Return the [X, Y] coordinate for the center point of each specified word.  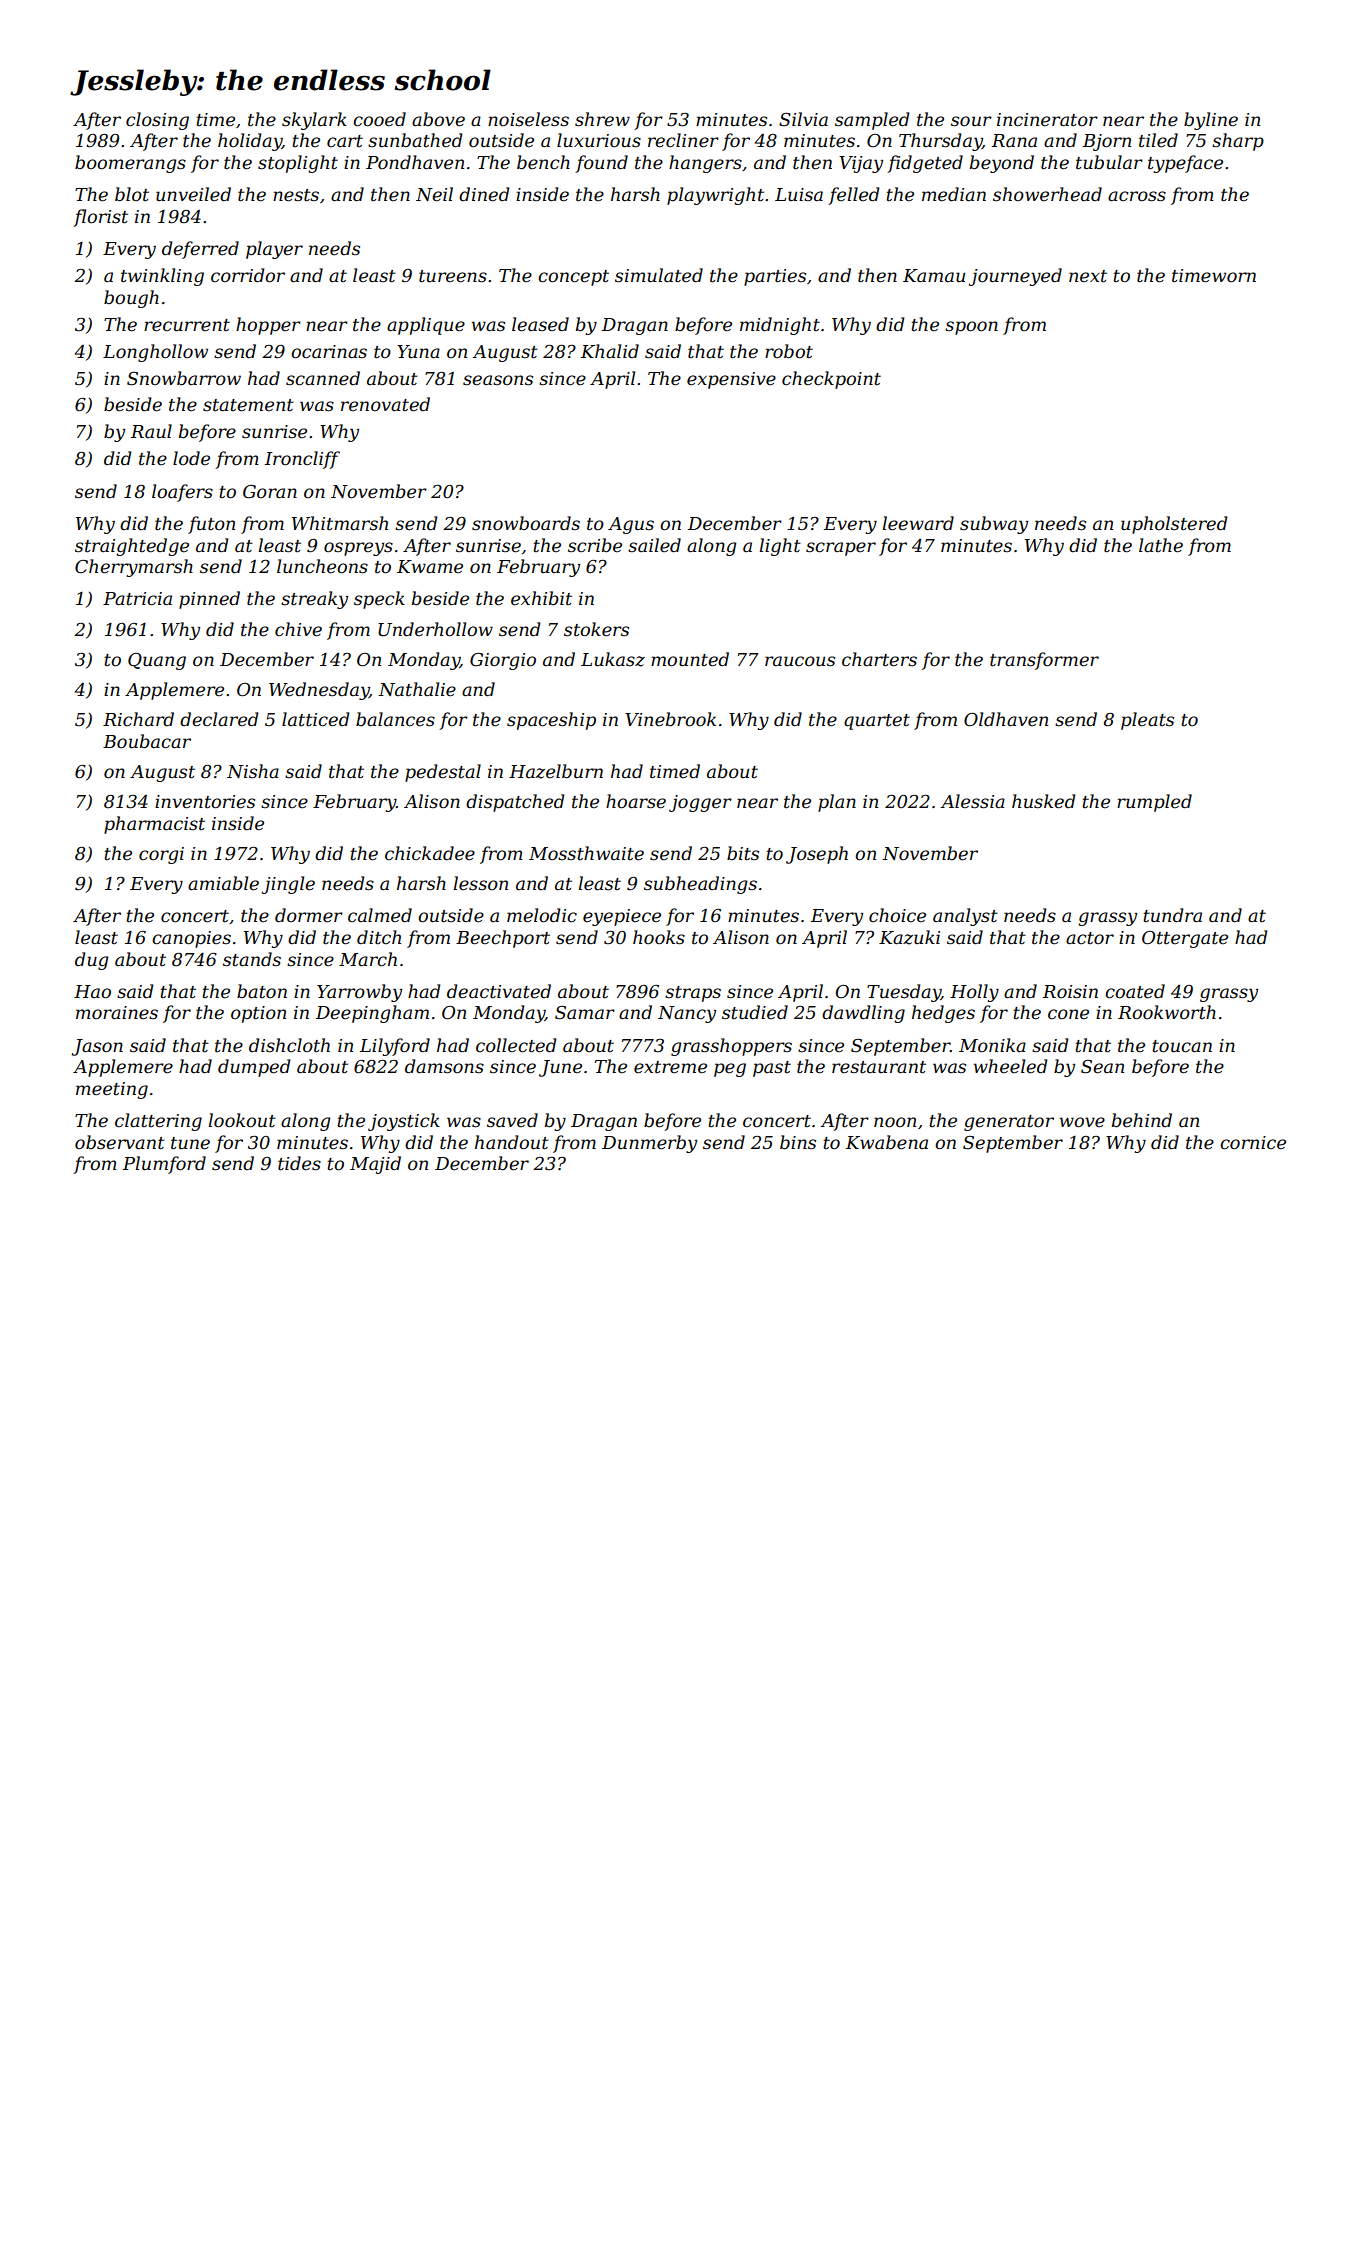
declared [219, 719]
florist [100, 218]
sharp [1238, 142]
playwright [715, 196]
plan [837, 803]
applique [426, 326]
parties [775, 277]
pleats [1147, 721]
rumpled [1154, 803]
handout [512, 1142]
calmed [380, 915]
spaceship [551, 721]
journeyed [1015, 277]
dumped [254, 1068]
